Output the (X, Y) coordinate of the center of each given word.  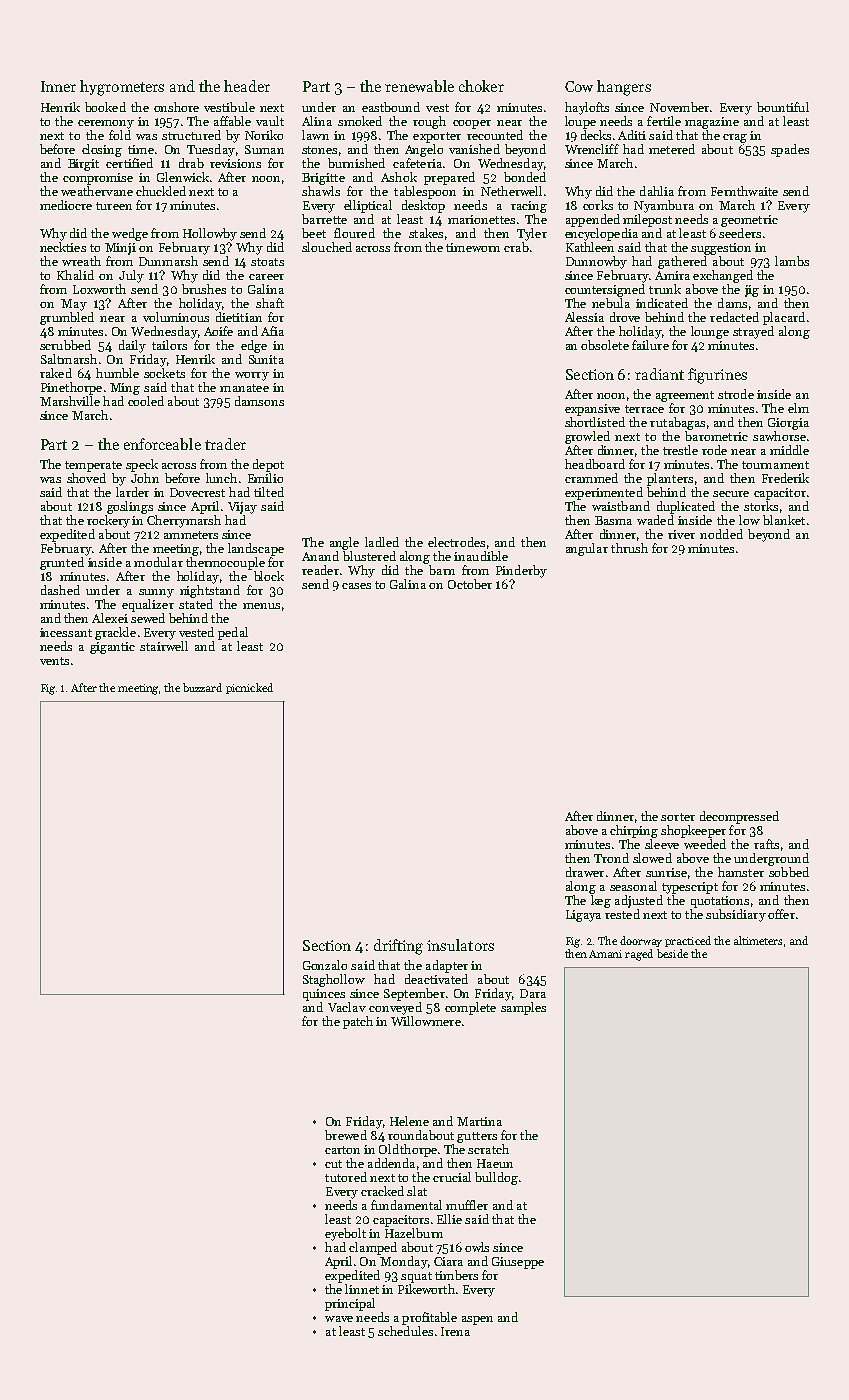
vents (54, 661)
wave (339, 1319)
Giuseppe (518, 1263)
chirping (634, 831)
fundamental (406, 1205)
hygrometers (122, 88)
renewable (419, 86)
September (414, 994)
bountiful (783, 107)
